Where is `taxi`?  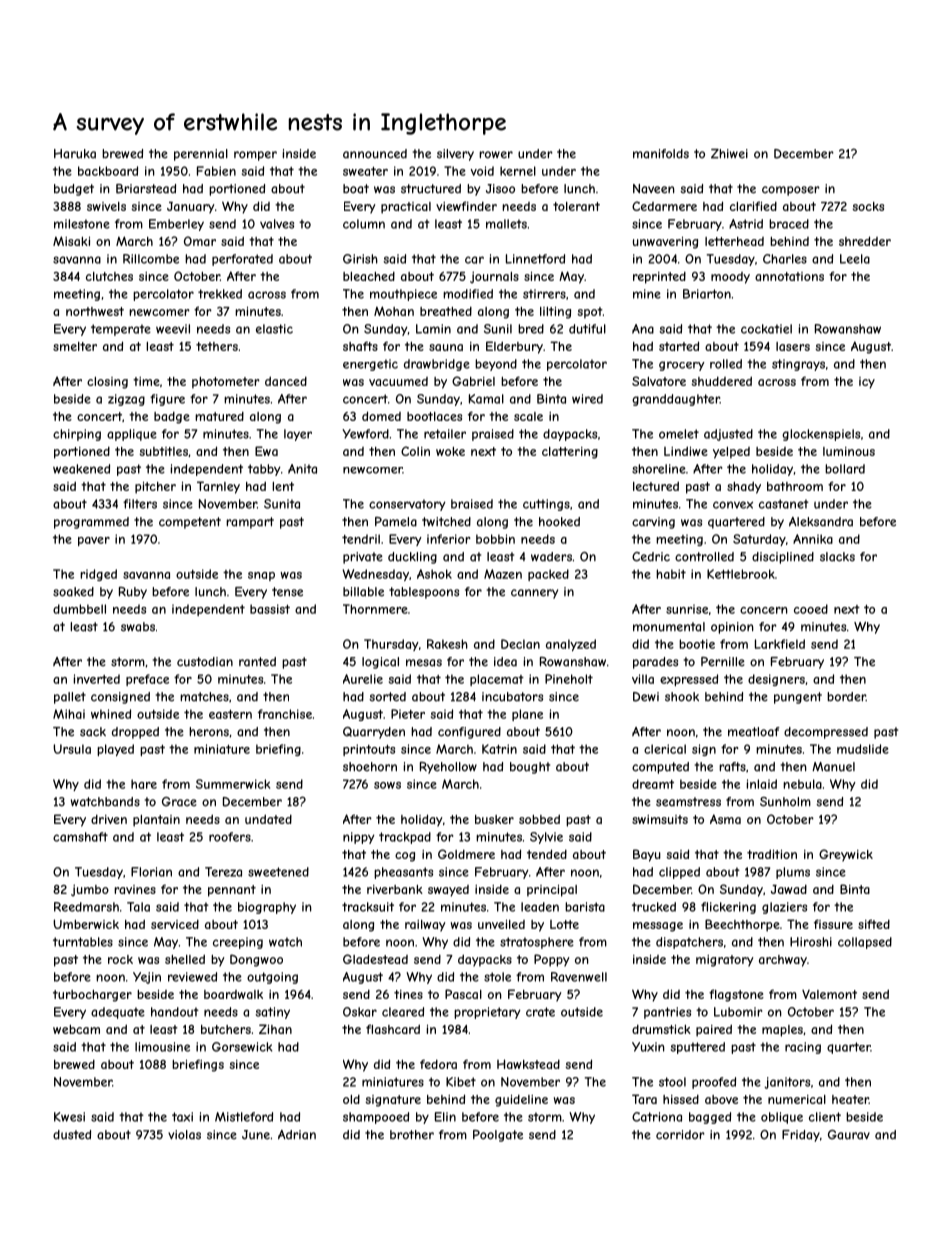 taxi is located at coordinates (182, 1117).
